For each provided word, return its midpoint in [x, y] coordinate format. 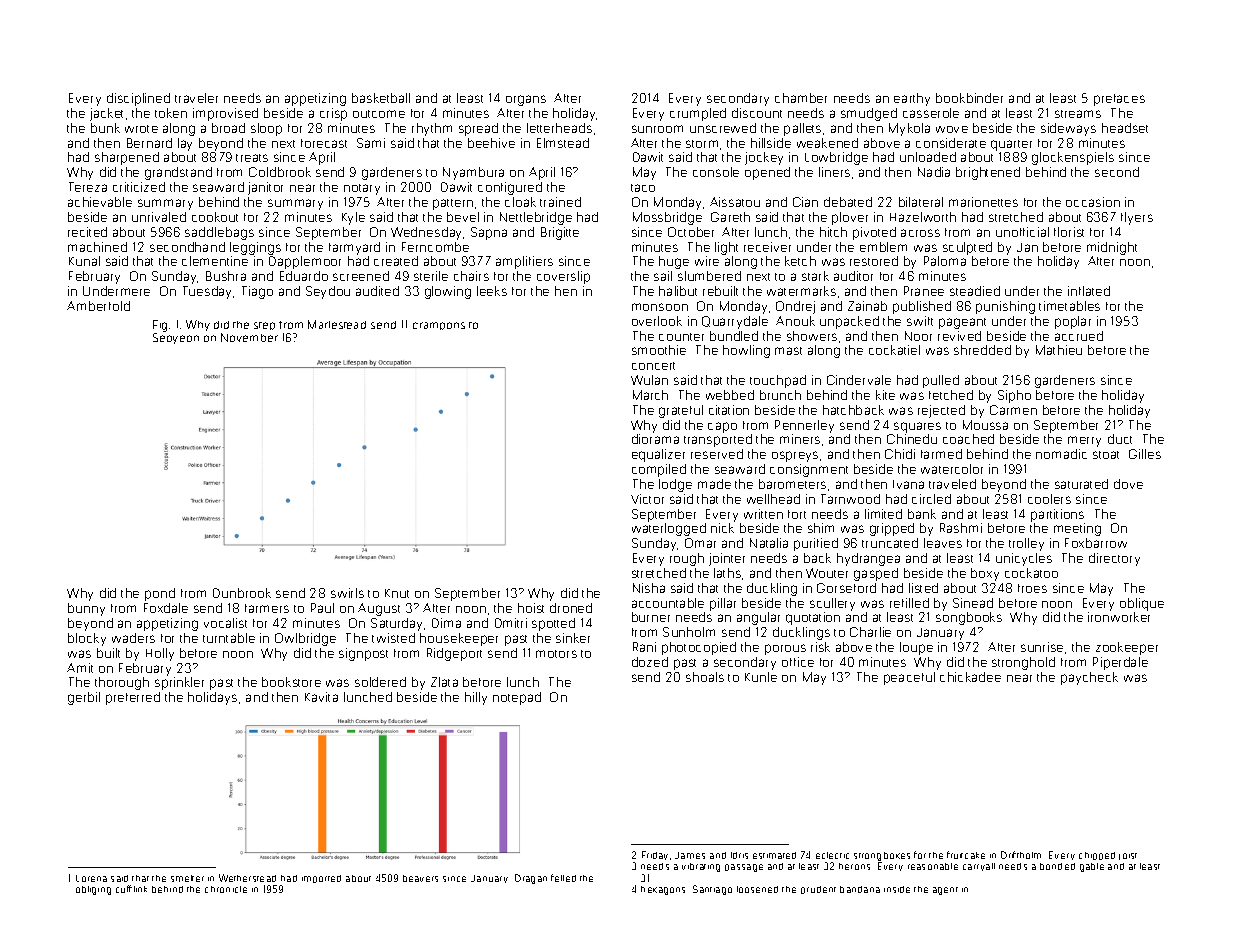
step [264, 326]
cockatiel [894, 350]
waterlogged [669, 529]
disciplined [138, 99]
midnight [1112, 248]
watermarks [801, 291]
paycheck [1089, 678]
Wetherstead [247, 878]
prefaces [1119, 100]
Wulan [649, 380]
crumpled [698, 114]
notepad [517, 698]
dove [1128, 484]
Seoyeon [176, 338]
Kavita [321, 697]
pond [160, 594]
